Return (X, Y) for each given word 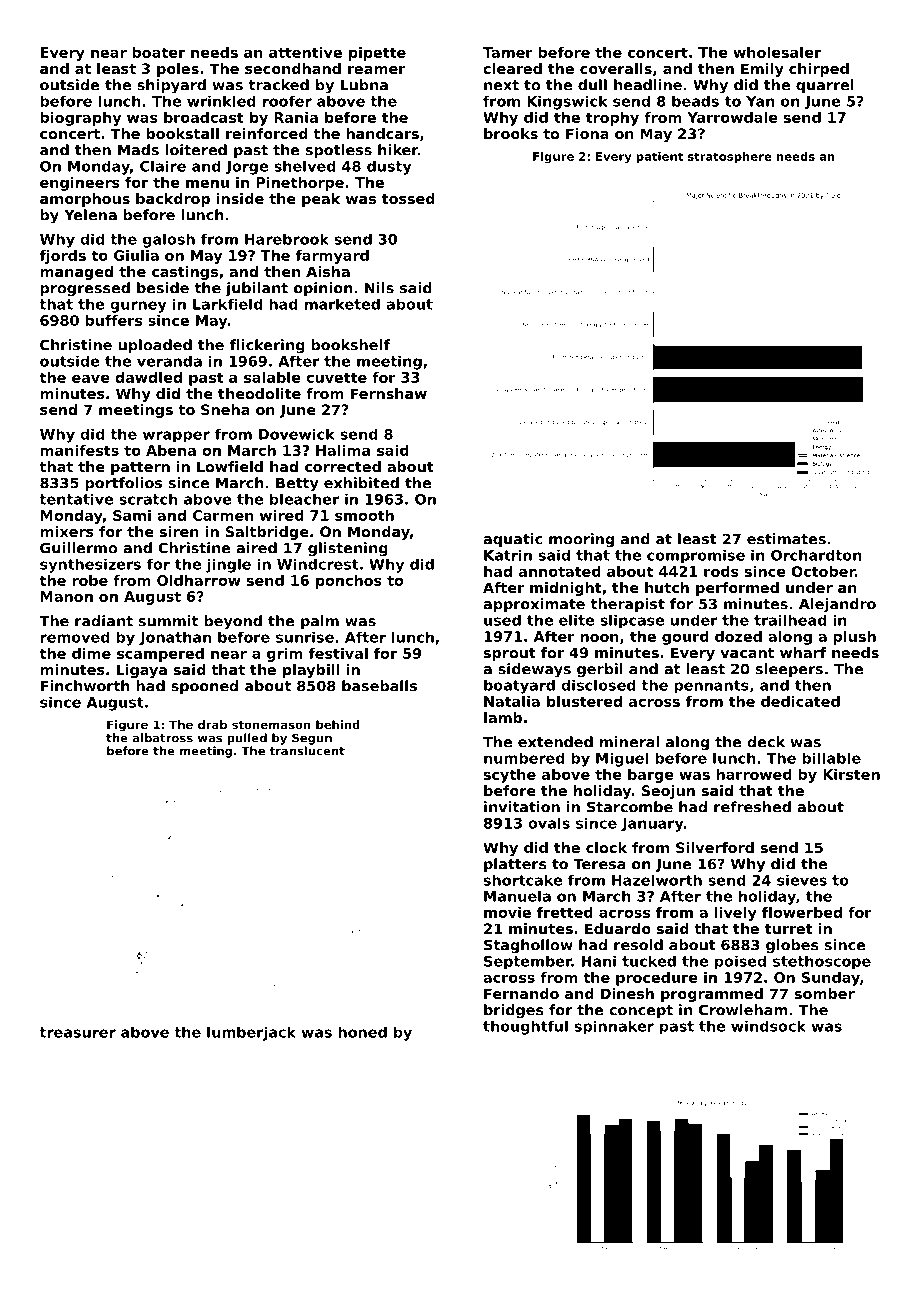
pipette (377, 54)
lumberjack (251, 1033)
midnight (566, 589)
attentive (305, 52)
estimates (786, 539)
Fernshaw (389, 393)
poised (740, 963)
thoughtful (525, 1027)
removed (75, 637)
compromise (696, 557)
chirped (819, 70)
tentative (76, 499)
